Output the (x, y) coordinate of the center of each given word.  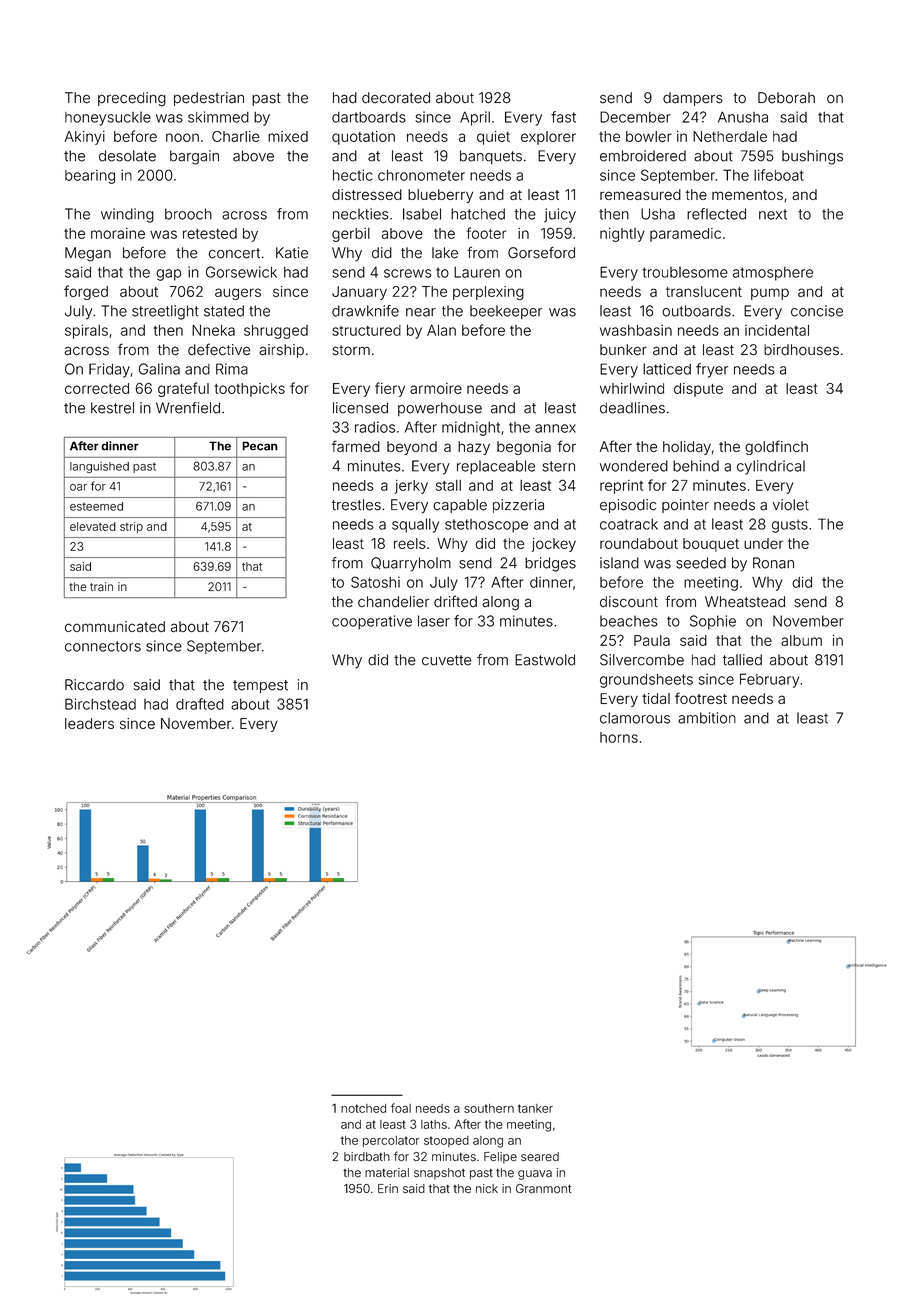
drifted (455, 601)
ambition (707, 718)
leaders (89, 723)
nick (487, 1188)
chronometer (421, 175)
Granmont (543, 1189)
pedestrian (209, 99)
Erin (388, 1188)
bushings (812, 157)
